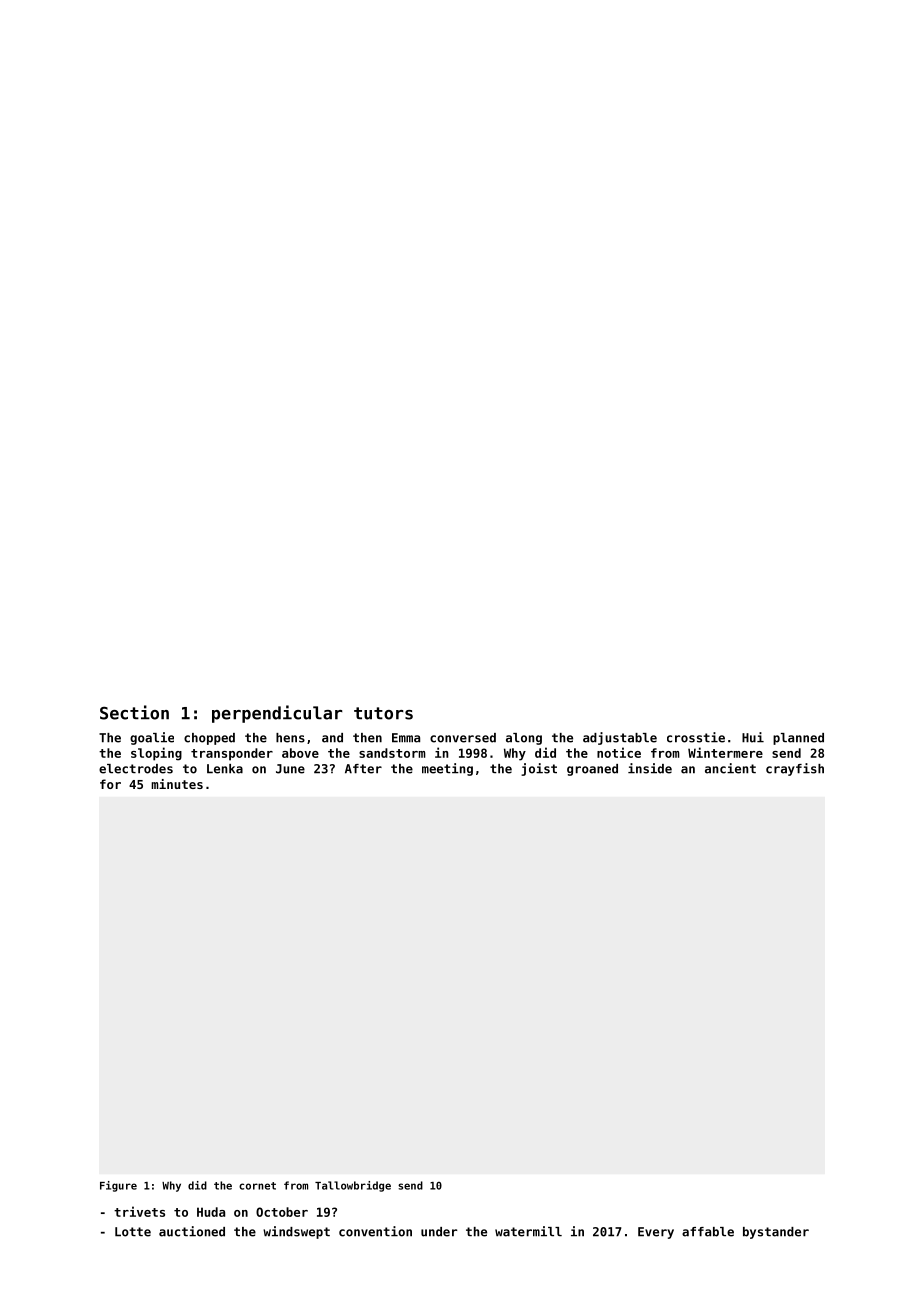  Describe the element at coordinates (539, 769) in the screenshot. I see `joist` at that location.
